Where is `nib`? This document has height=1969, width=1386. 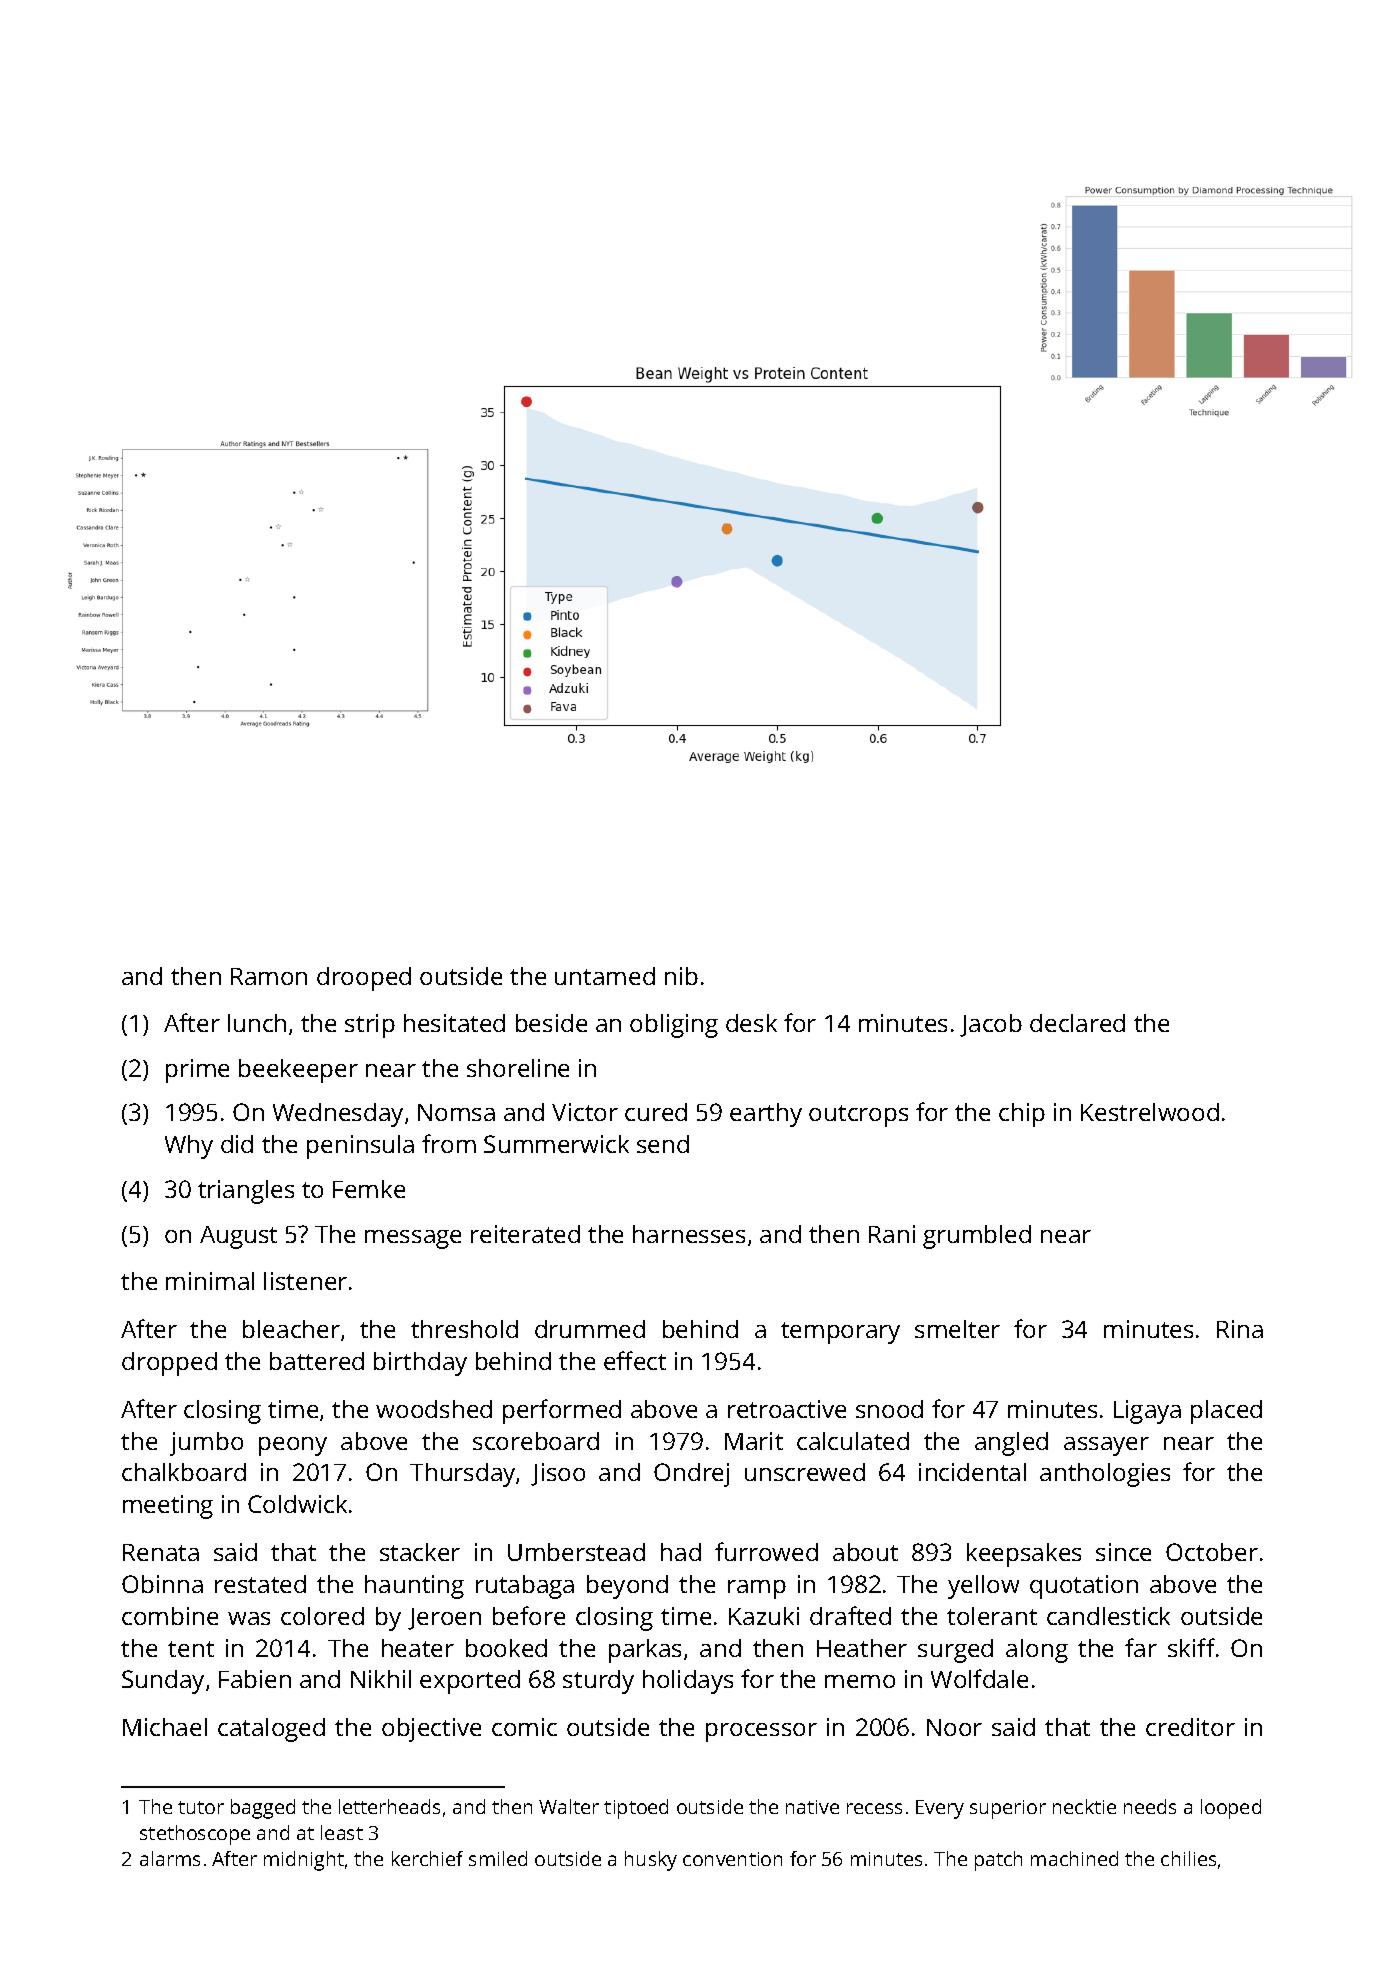
nib is located at coordinates (681, 976).
